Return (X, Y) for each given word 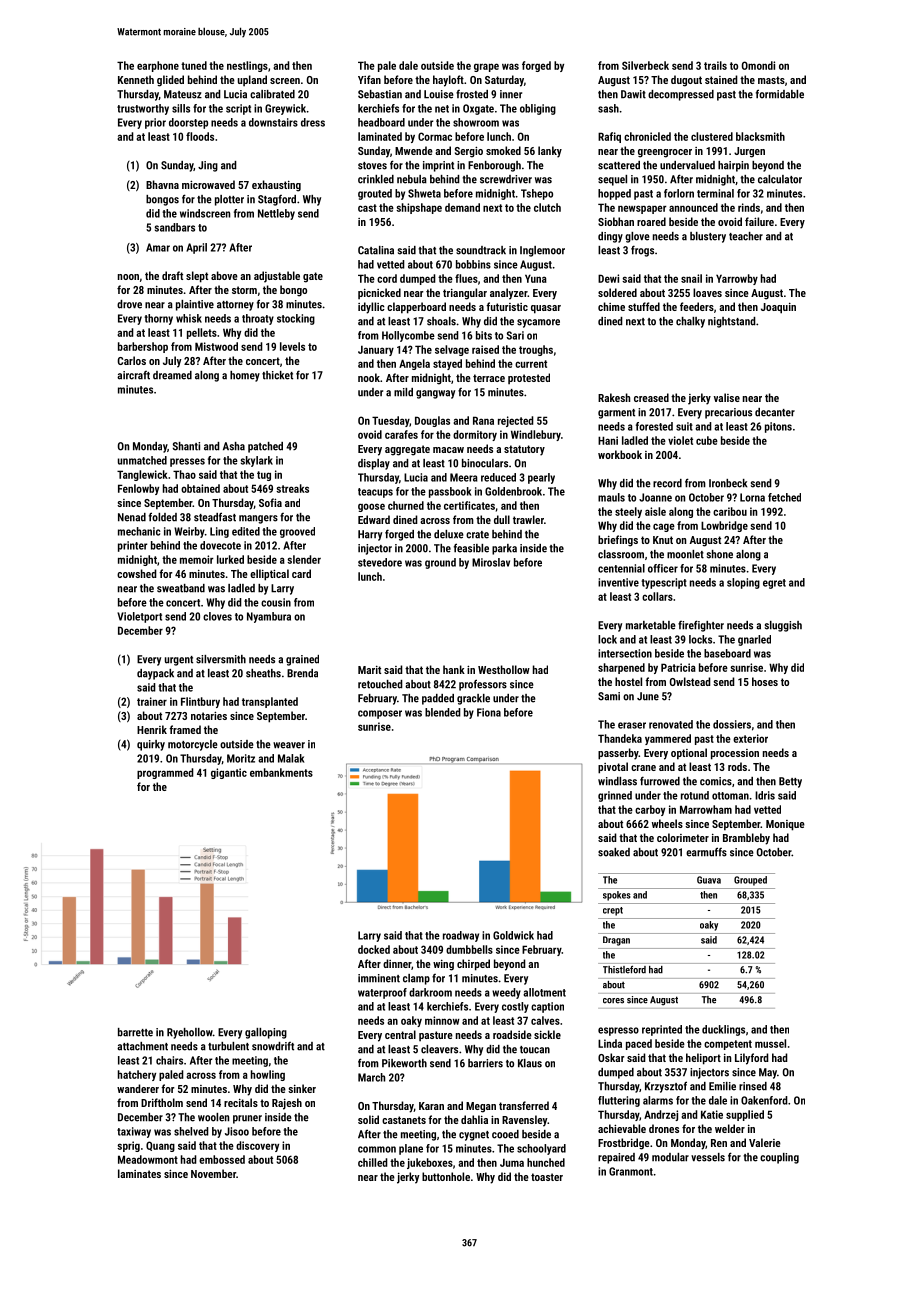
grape (486, 67)
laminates (139, 1173)
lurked (230, 559)
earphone (158, 66)
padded (438, 699)
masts (771, 80)
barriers (485, 1063)
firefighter (701, 626)
